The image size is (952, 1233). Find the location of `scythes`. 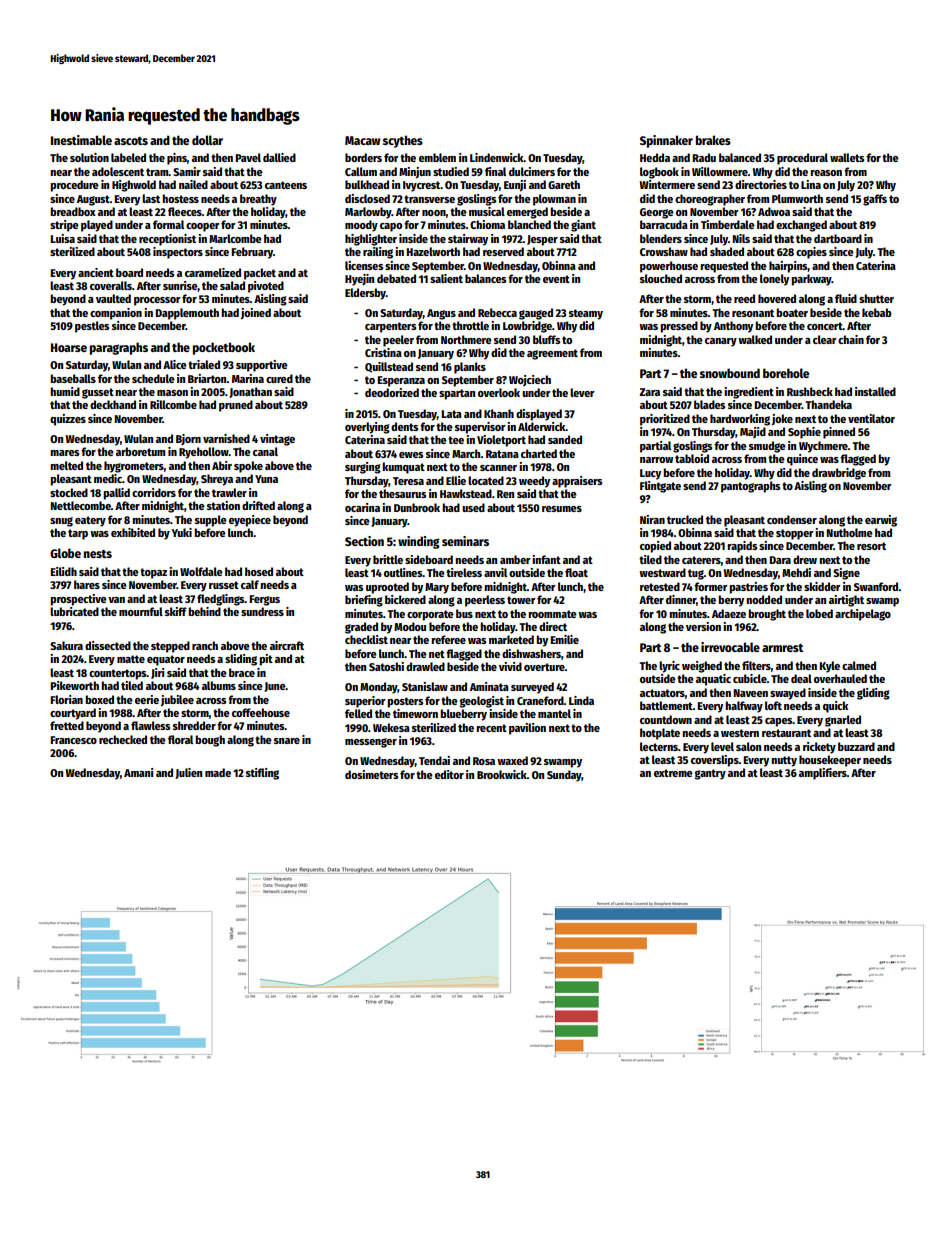

scythes is located at coordinates (403, 141).
